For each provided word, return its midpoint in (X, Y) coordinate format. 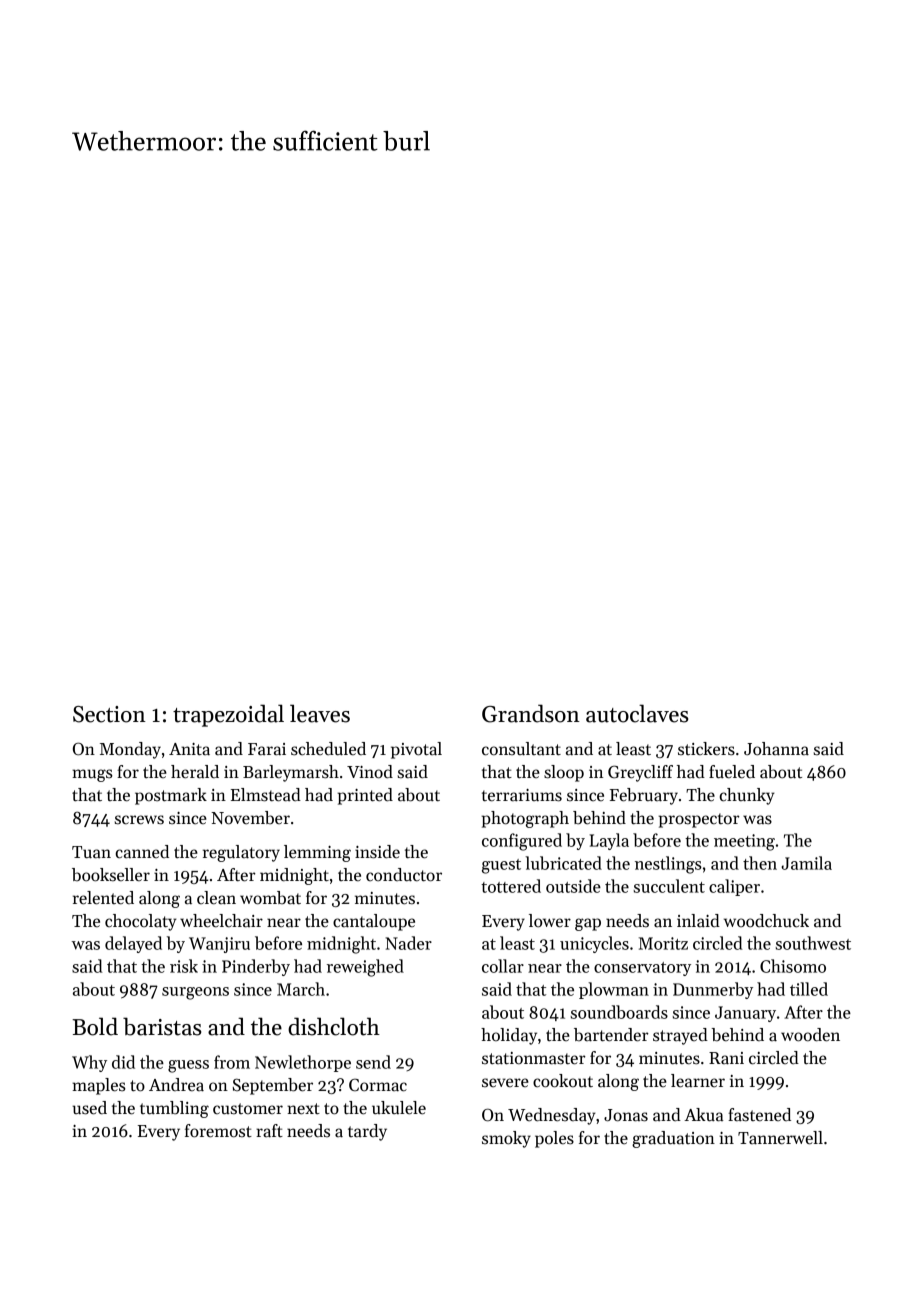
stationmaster (534, 1058)
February (644, 796)
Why (89, 1063)
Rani (726, 1058)
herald (195, 772)
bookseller (111, 875)
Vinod (370, 772)
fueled (732, 772)
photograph (525, 819)
